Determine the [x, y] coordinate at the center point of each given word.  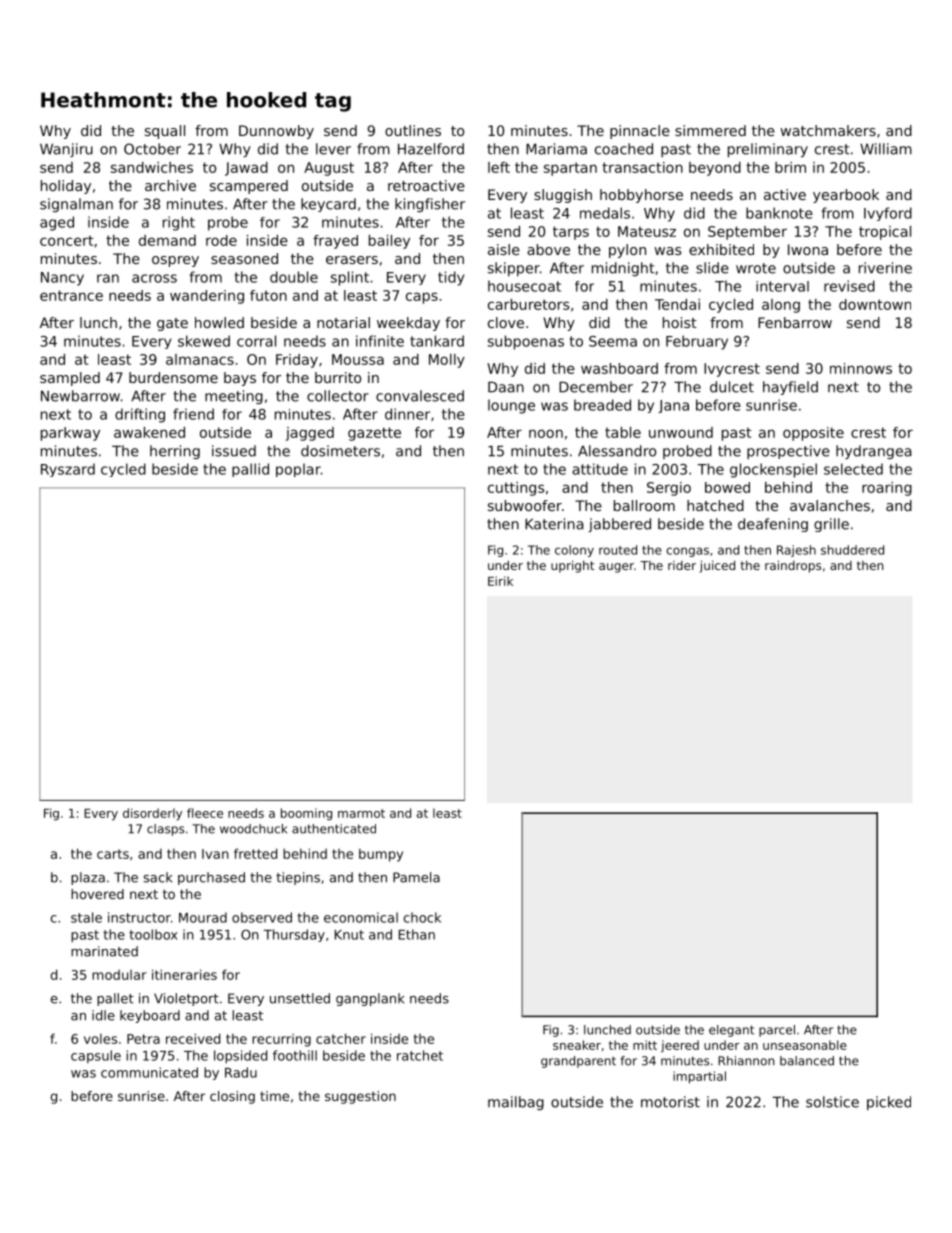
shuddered [852, 550]
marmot [361, 813]
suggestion [360, 1097]
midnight [623, 269]
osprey [175, 261]
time [274, 1096]
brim [790, 167]
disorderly [152, 814]
